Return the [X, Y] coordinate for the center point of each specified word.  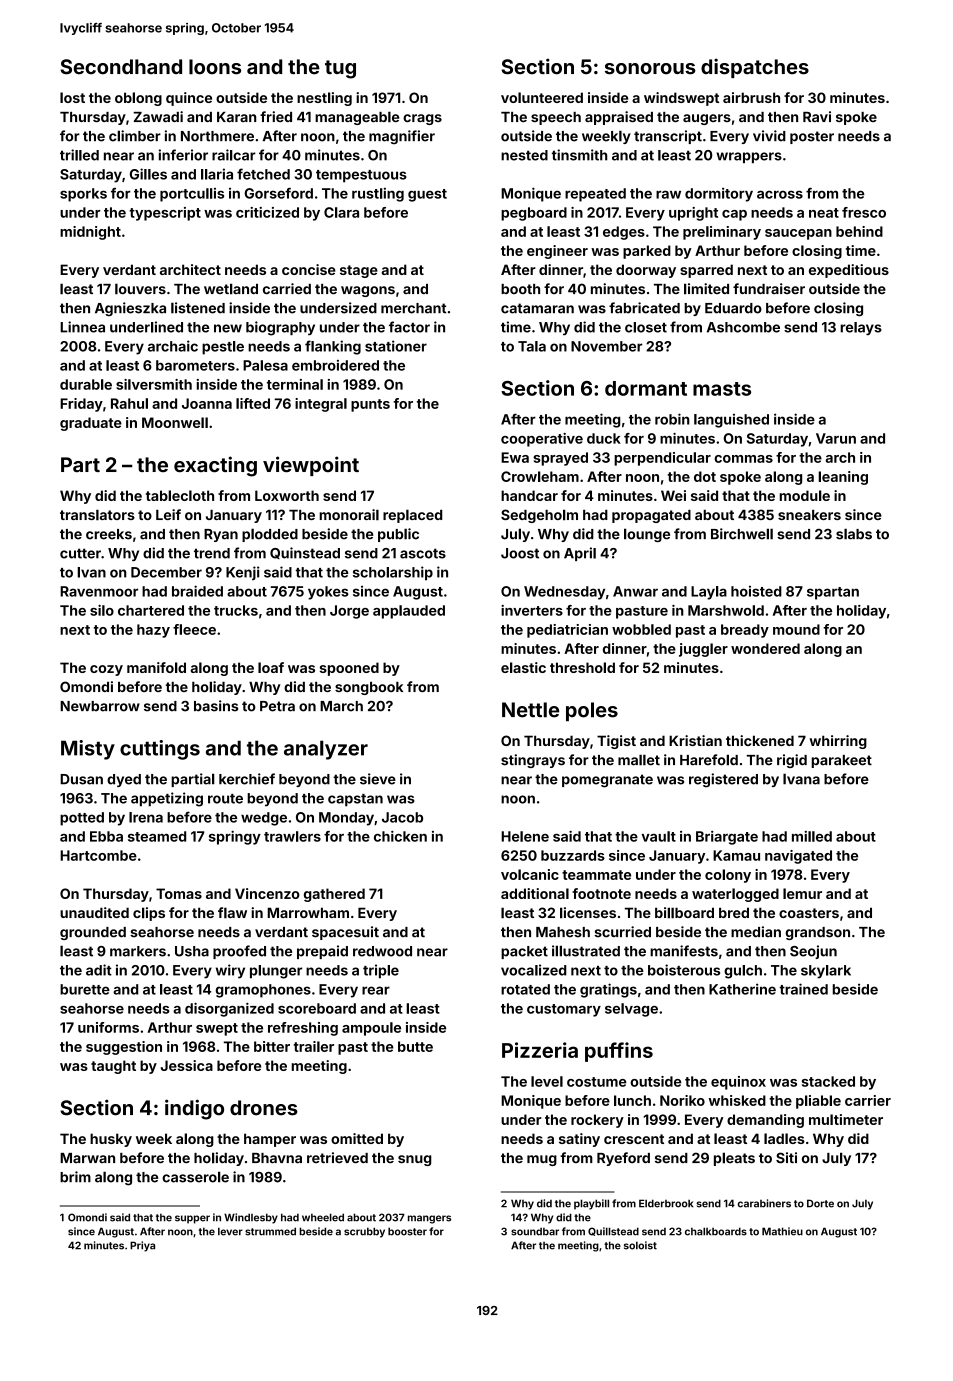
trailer [314, 1046]
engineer [557, 252]
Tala [532, 346]
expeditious [849, 271]
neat [824, 213]
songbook [369, 688]
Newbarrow [100, 706]
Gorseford [278, 193]
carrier [868, 1100]
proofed [239, 952]
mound [796, 629]
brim [75, 1177]
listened [198, 308]
